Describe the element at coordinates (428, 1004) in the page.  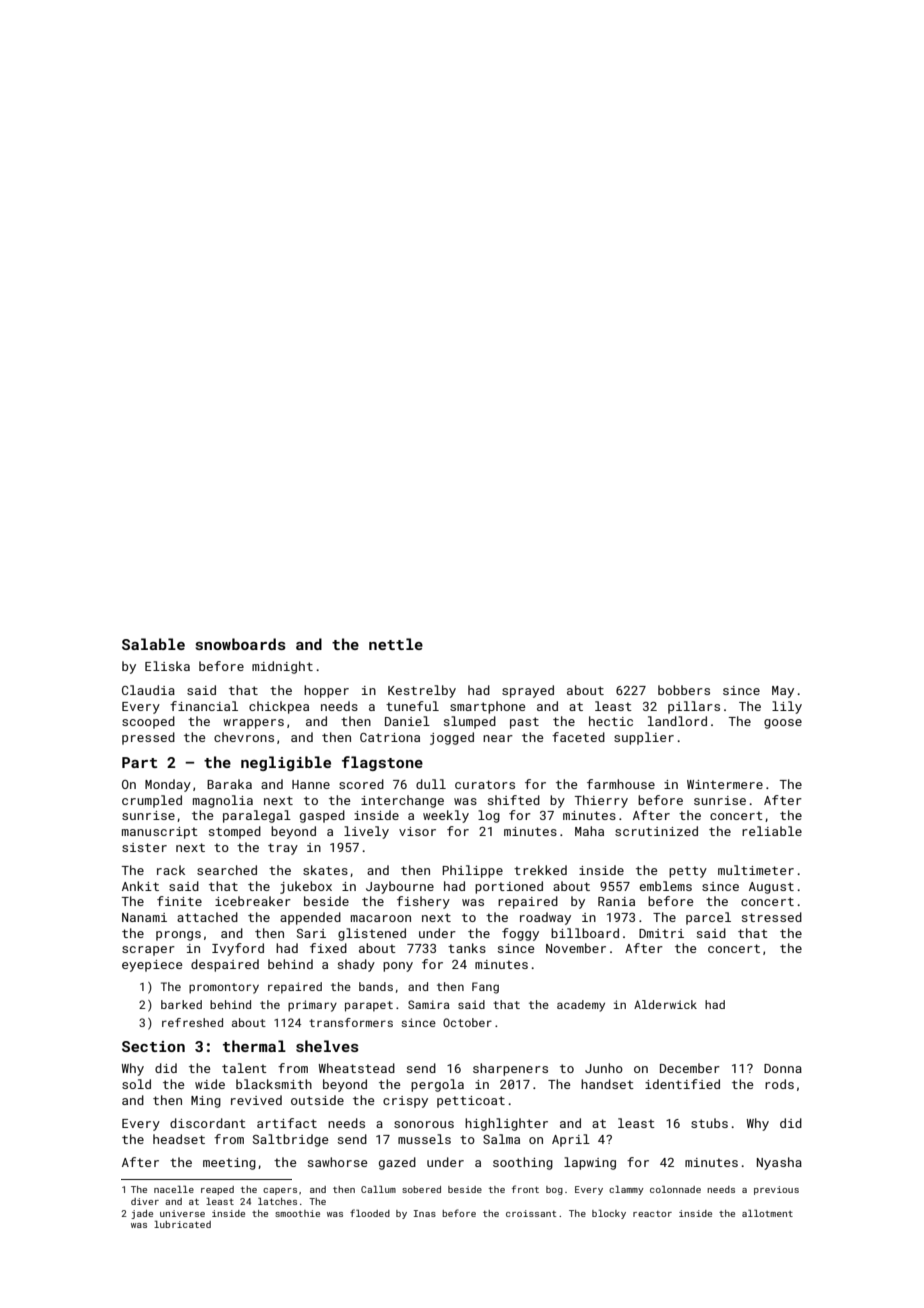
I see `Samira` at that location.
